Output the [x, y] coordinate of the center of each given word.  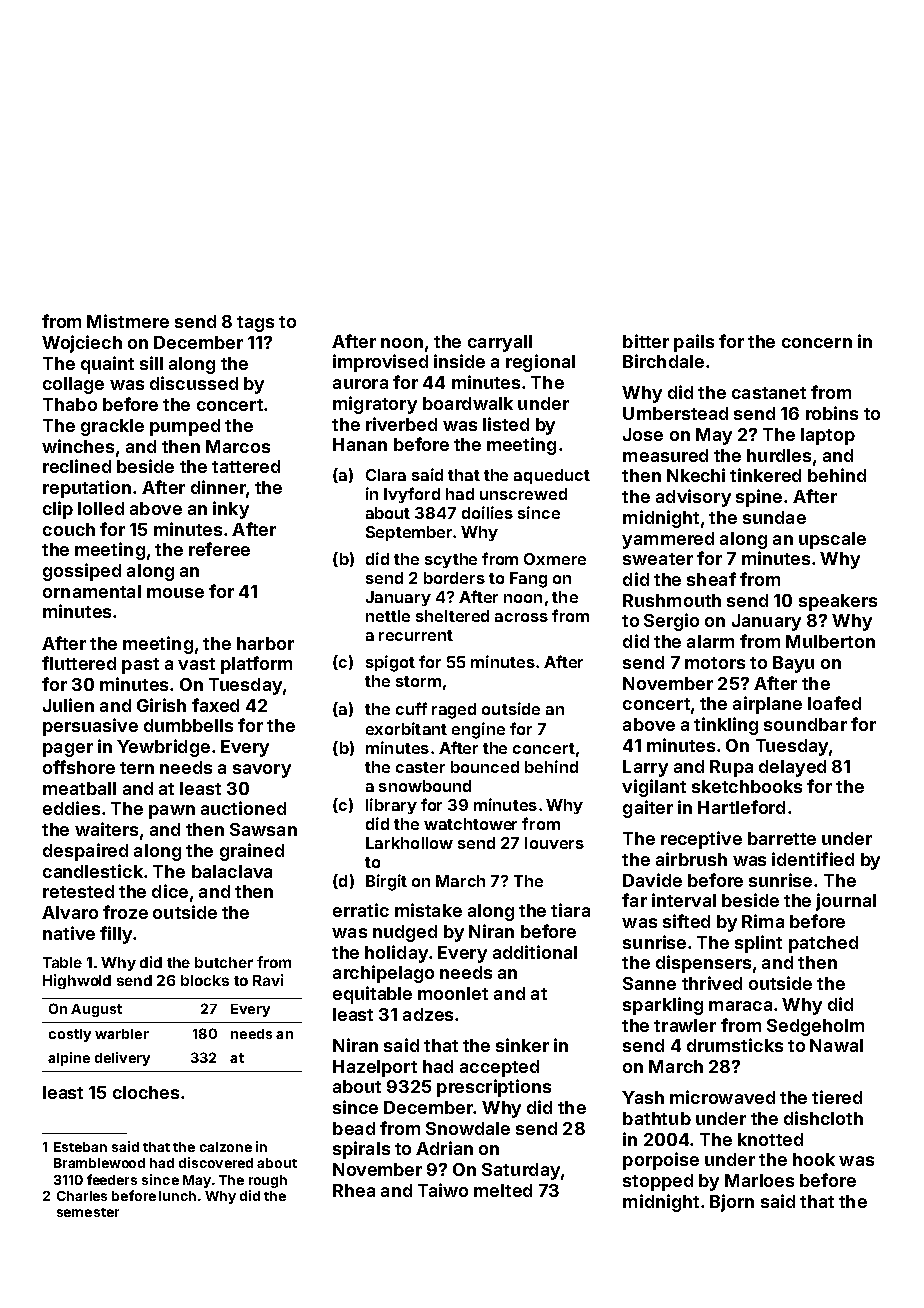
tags [255, 324]
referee [219, 549]
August [96, 1010]
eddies [71, 808]
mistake [428, 910]
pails [694, 343]
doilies [487, 512]
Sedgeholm [815, 1027]
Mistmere [128, 321]
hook [814, 1159]
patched [823, 944]
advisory [693, 498]
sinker [522, 1045]
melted [503, 1190]
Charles [82, 1196]
